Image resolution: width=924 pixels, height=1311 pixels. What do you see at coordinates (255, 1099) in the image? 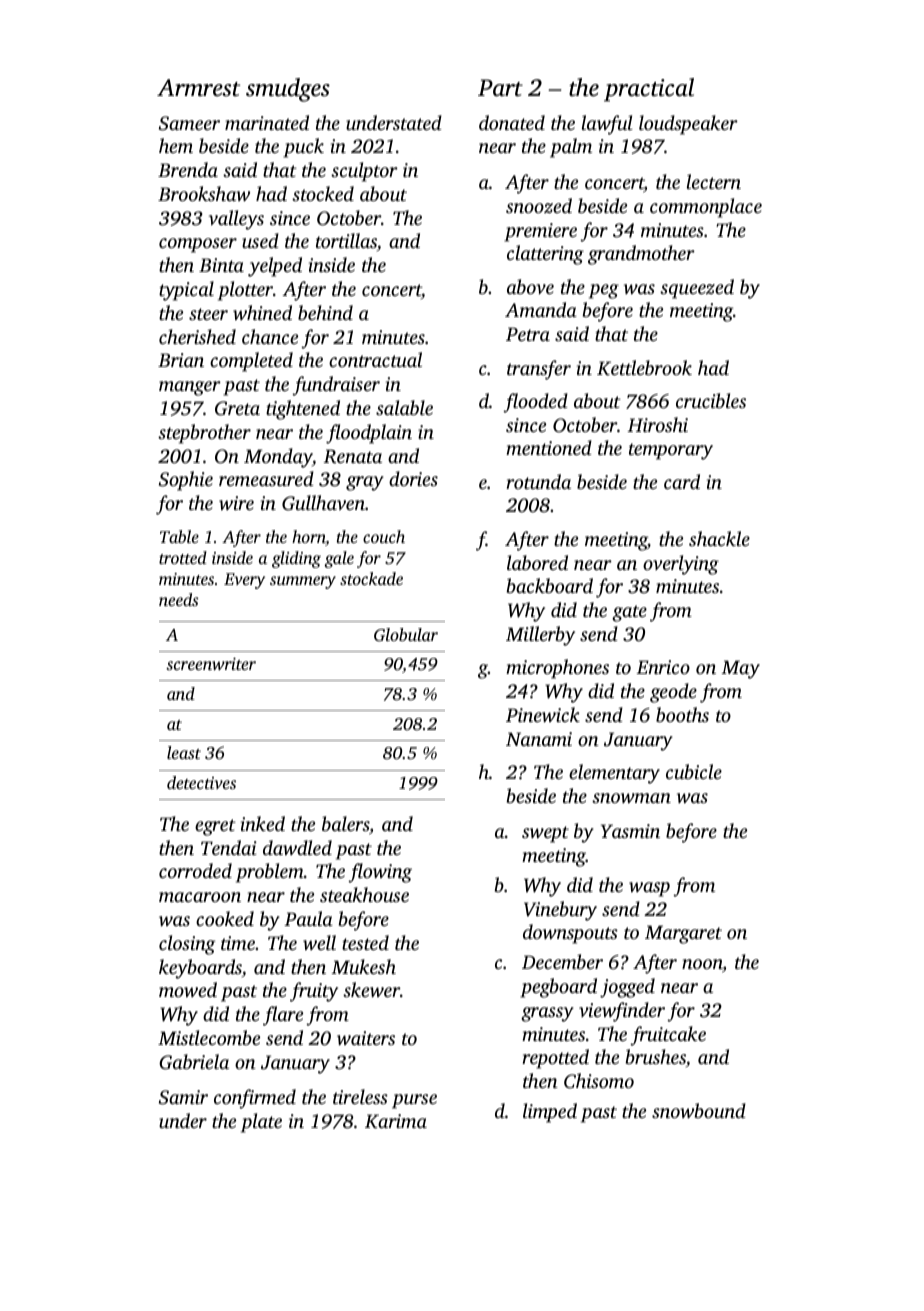
I see `confirmed` at bounding box center [255, 1099].
